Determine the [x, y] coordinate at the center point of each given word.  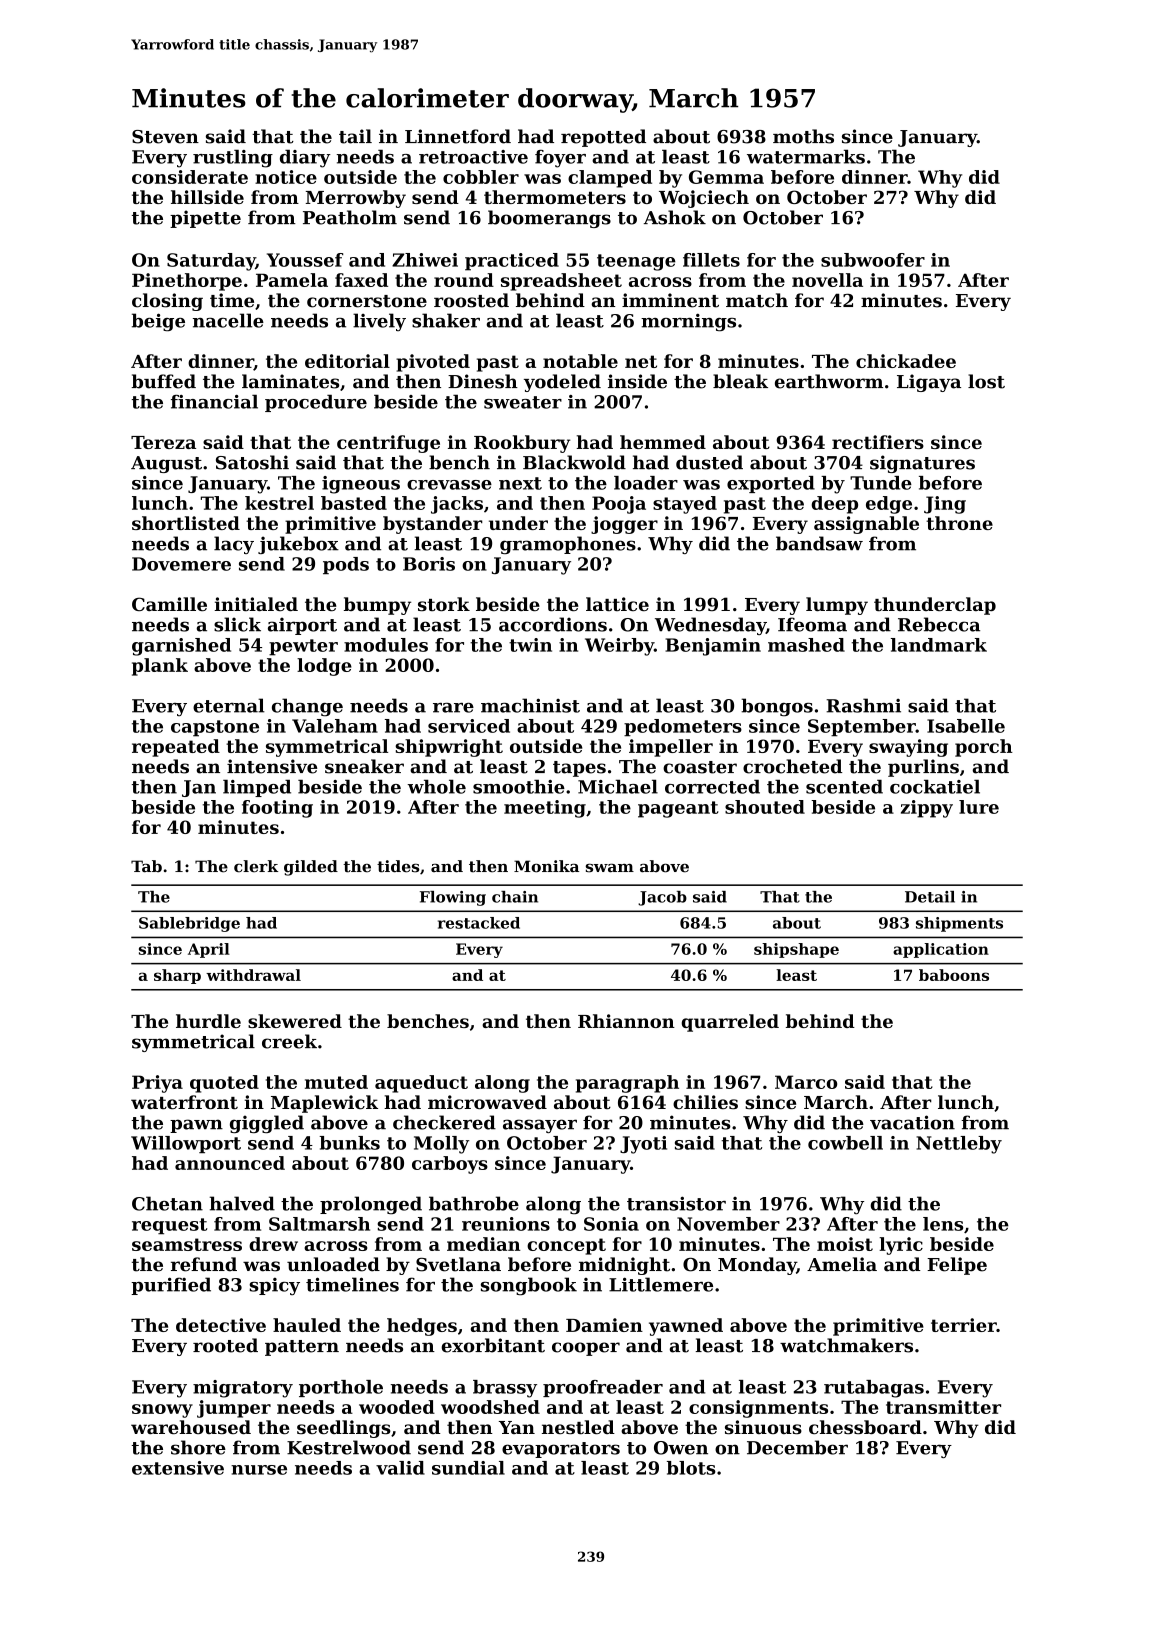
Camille [169, 604]
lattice [617, 604]
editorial [347, 361]
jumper [234, 1409]
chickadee [906, 361]
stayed [685, 505]
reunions [506, 1224]
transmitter [943, 1407]
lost [986, 381]
